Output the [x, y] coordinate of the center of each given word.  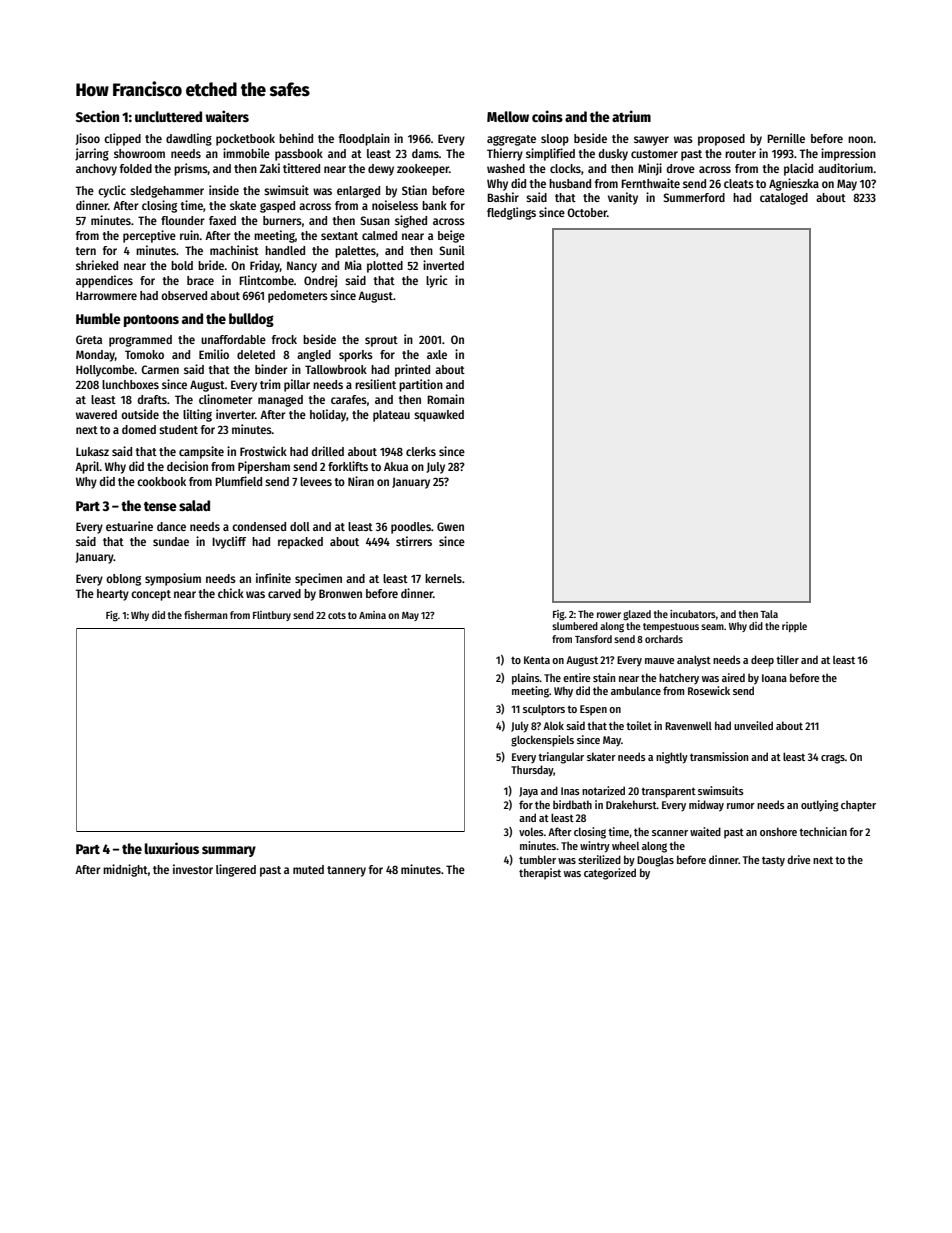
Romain [445, 399]
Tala [769, 614]
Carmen [160, 369]
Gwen [450, 526]
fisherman [205, 615]
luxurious [172, 848]
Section [97, 116]
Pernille [786, 138]
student [178, 429]
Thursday [532, 771]
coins [547, 116]
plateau [391, 416]
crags [833, 759]
